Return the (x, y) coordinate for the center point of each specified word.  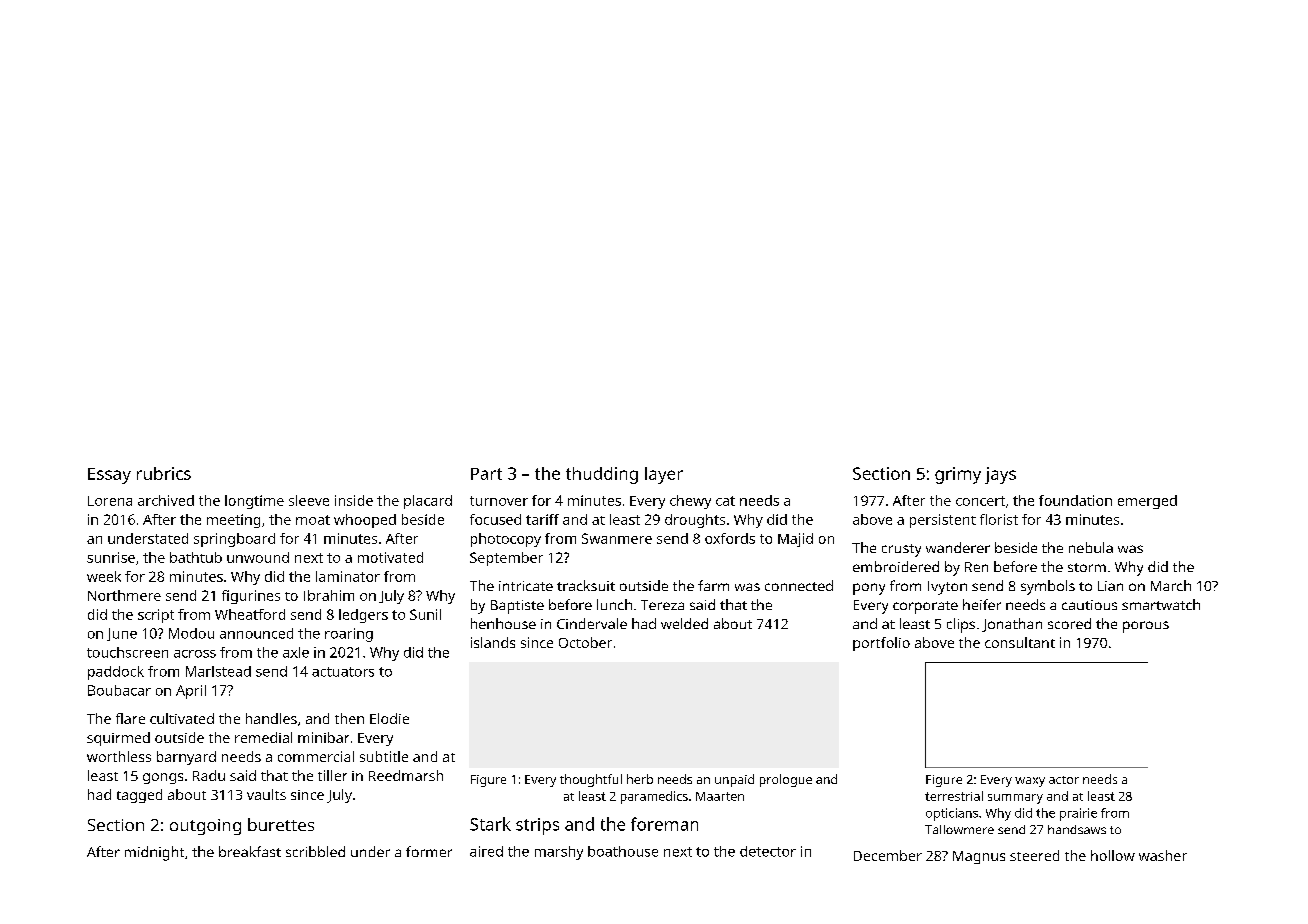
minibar (323, 737)
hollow (1113, 855)
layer (664, 475)
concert (980, 501)
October (585, 642)
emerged (1147, 502)
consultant (1020, 642)
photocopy (506, 540)
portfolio (881, 644)
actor (1064, 780)
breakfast (250, 851)
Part (486, 474)
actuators (343, 672)
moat (313, 520)
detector (768, 851)
